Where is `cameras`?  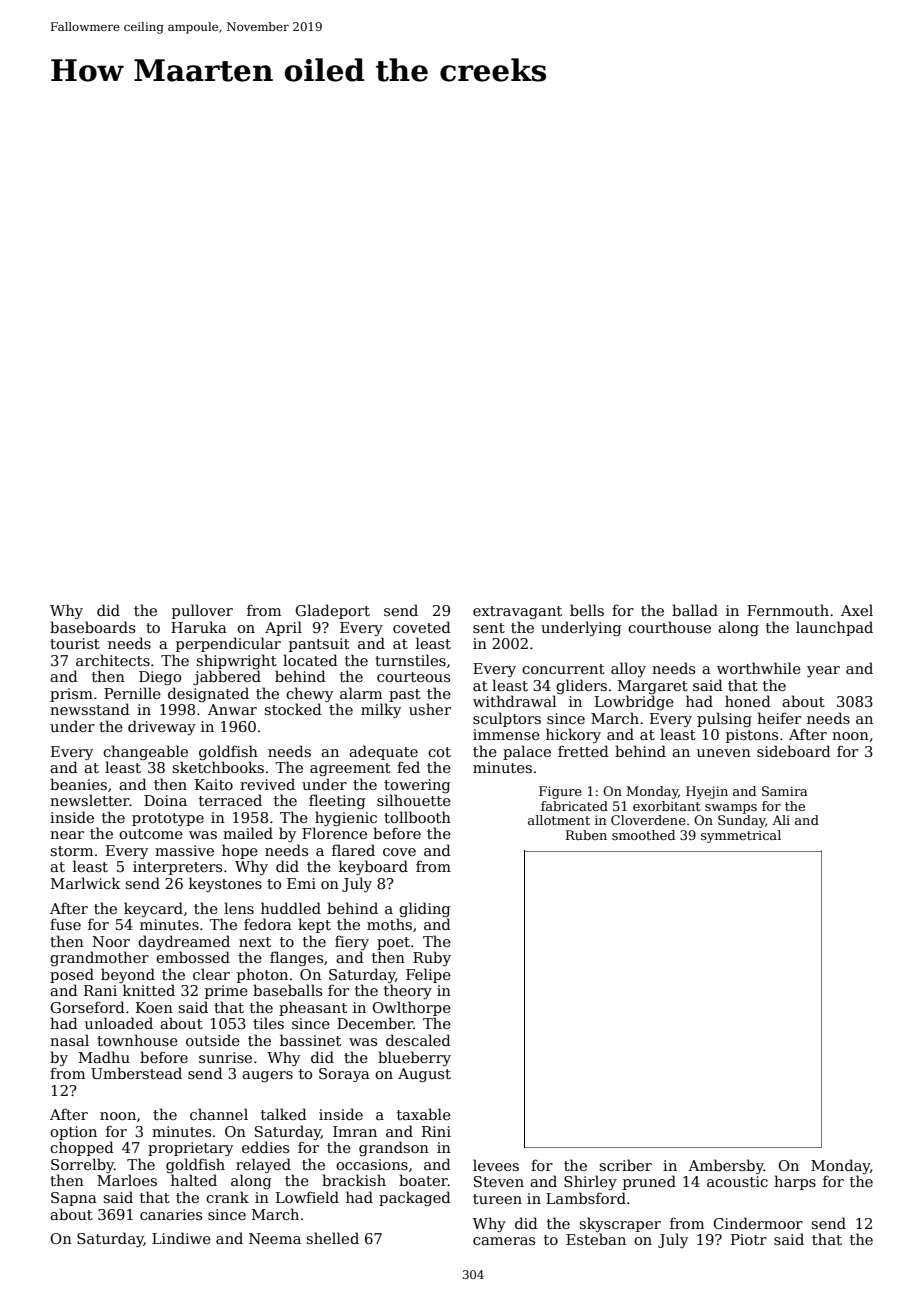 cameras is located at coordinates (504, 1241).
